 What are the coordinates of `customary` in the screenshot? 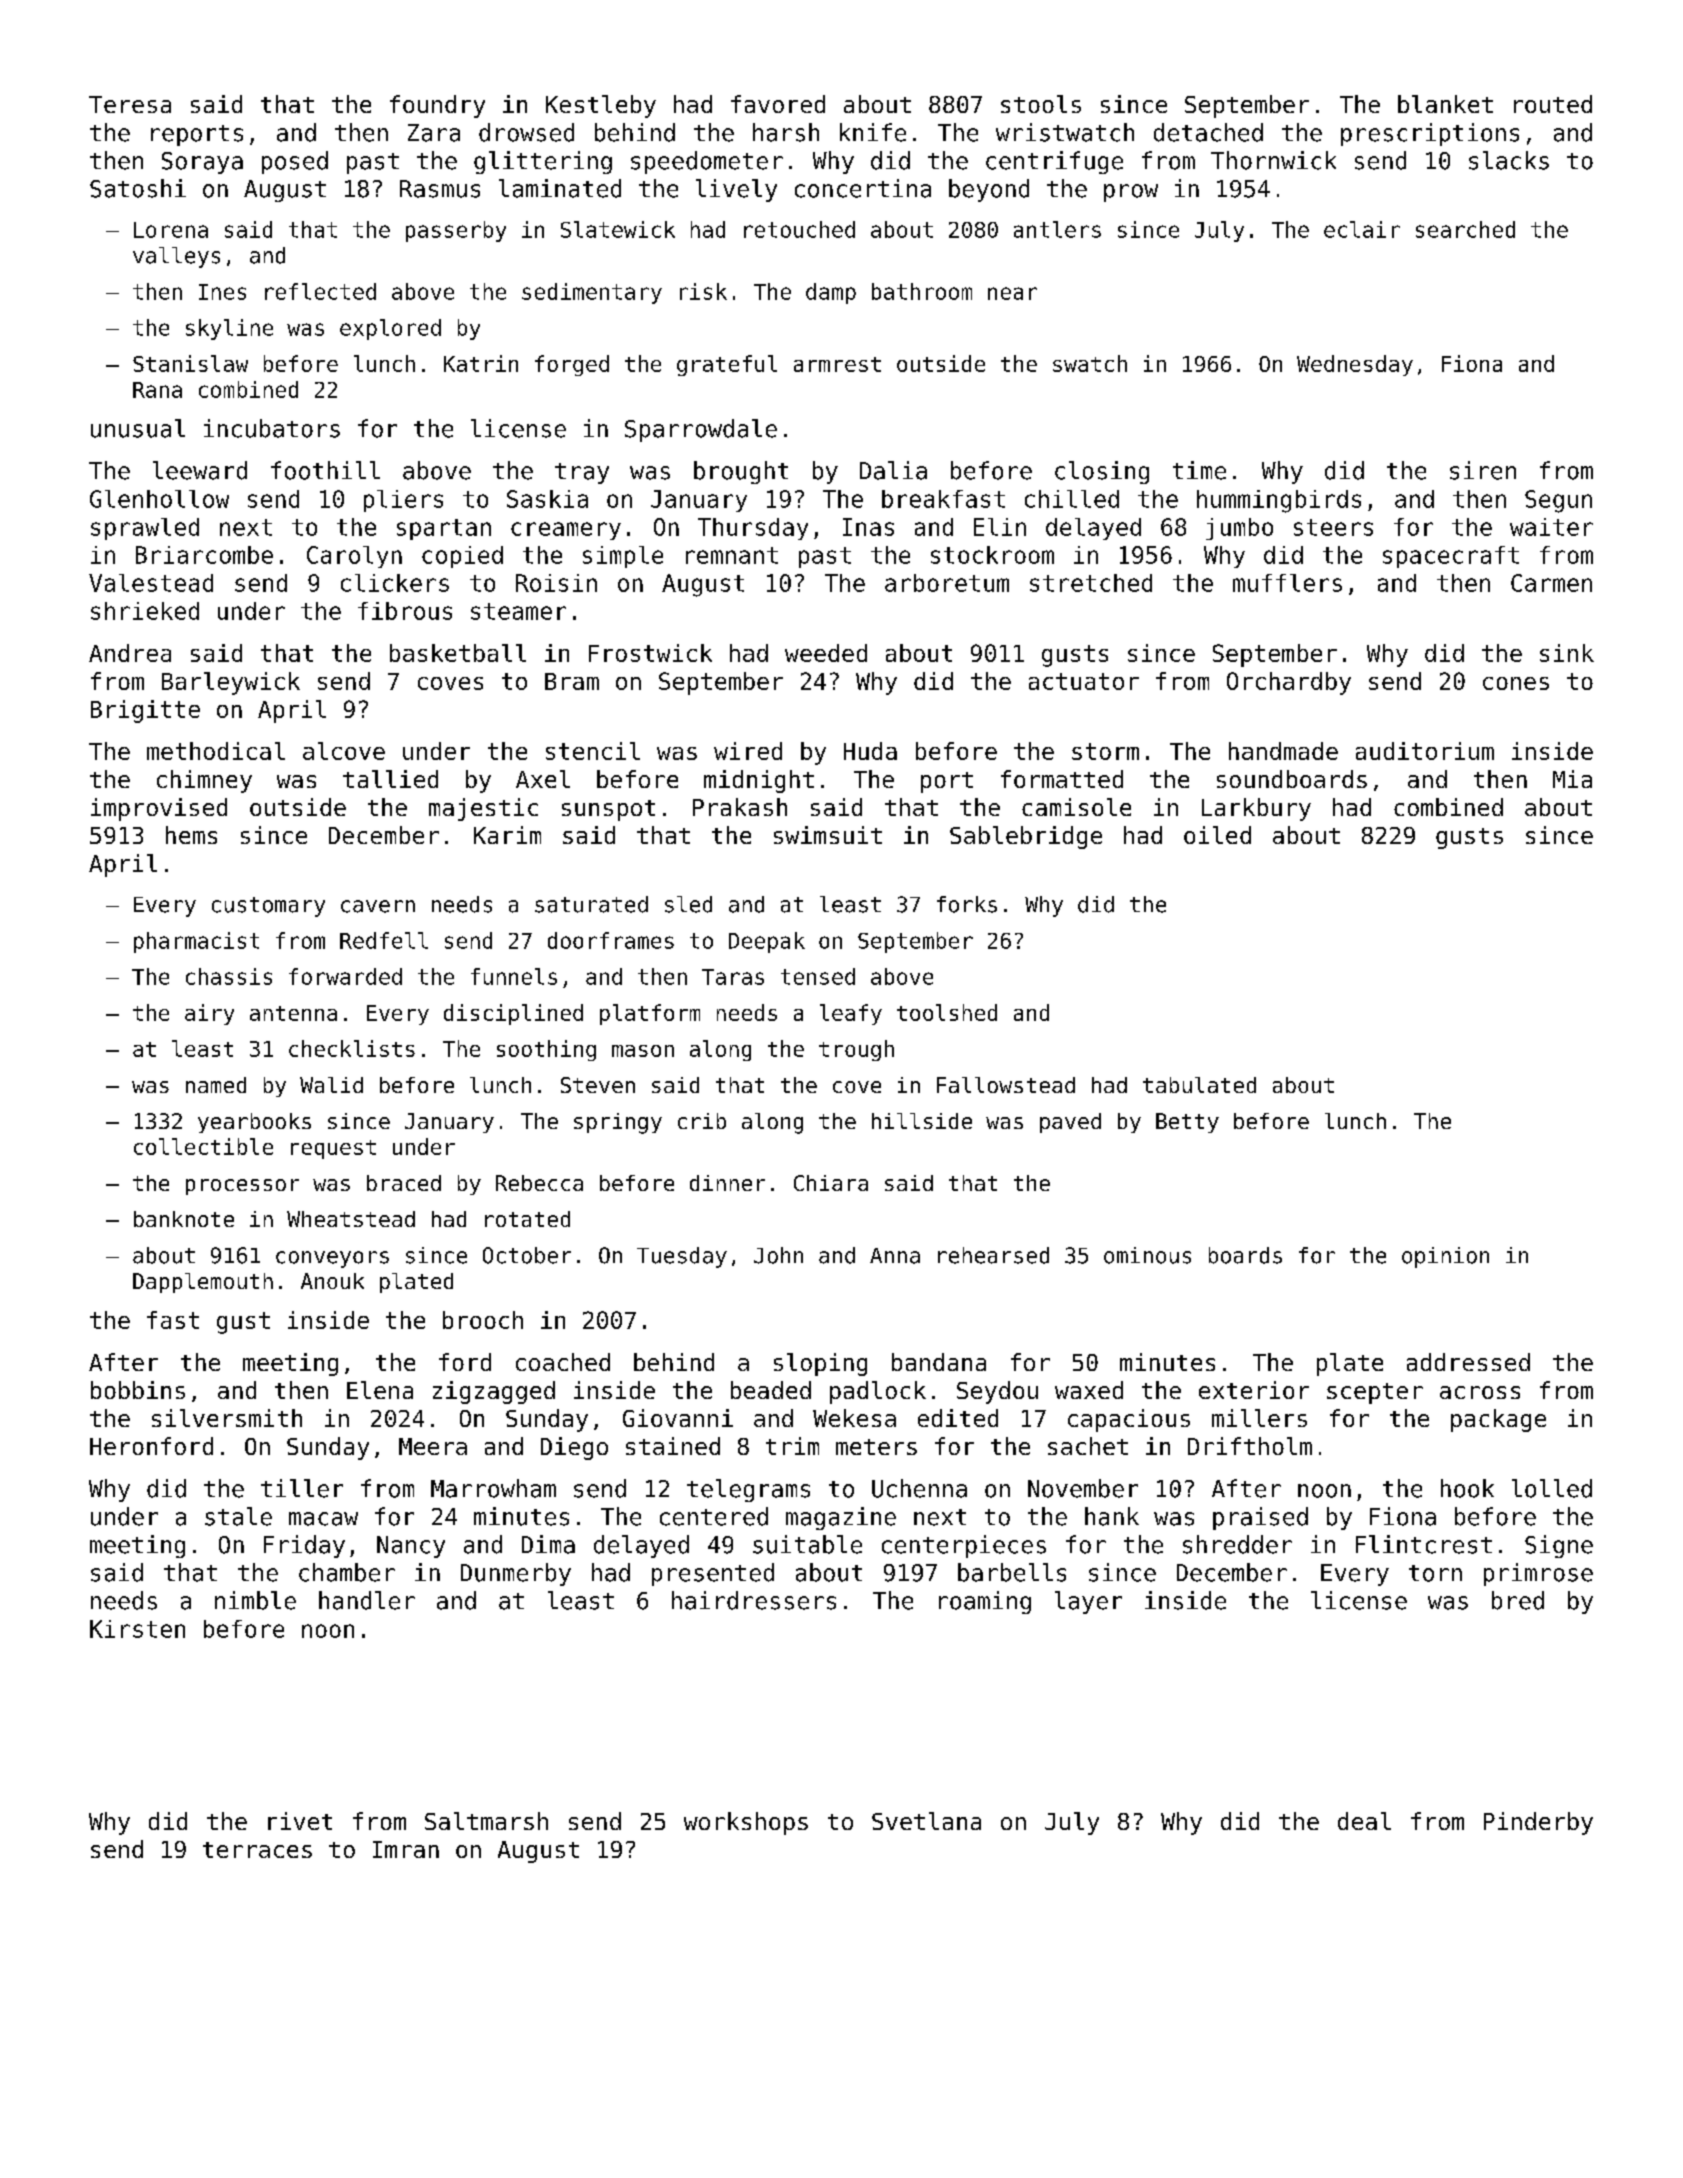 It's located at (268, 907).
